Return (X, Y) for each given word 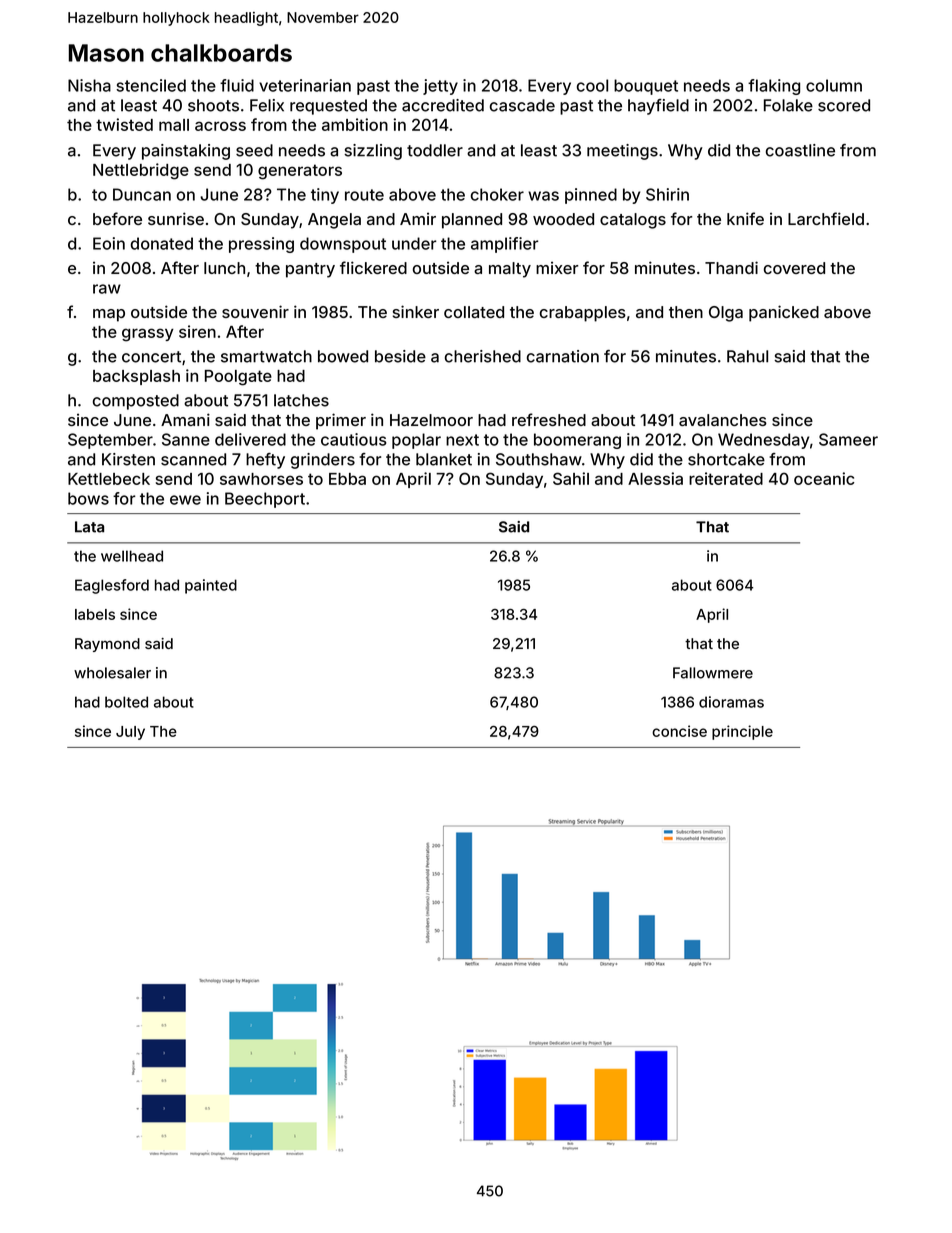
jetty (440, 87)
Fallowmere (713, 673)
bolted (126, 702)
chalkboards (221, 53)
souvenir (255, 311)
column (834, 85)
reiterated (726, 478)
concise (679, 731)
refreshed (549, 419)
